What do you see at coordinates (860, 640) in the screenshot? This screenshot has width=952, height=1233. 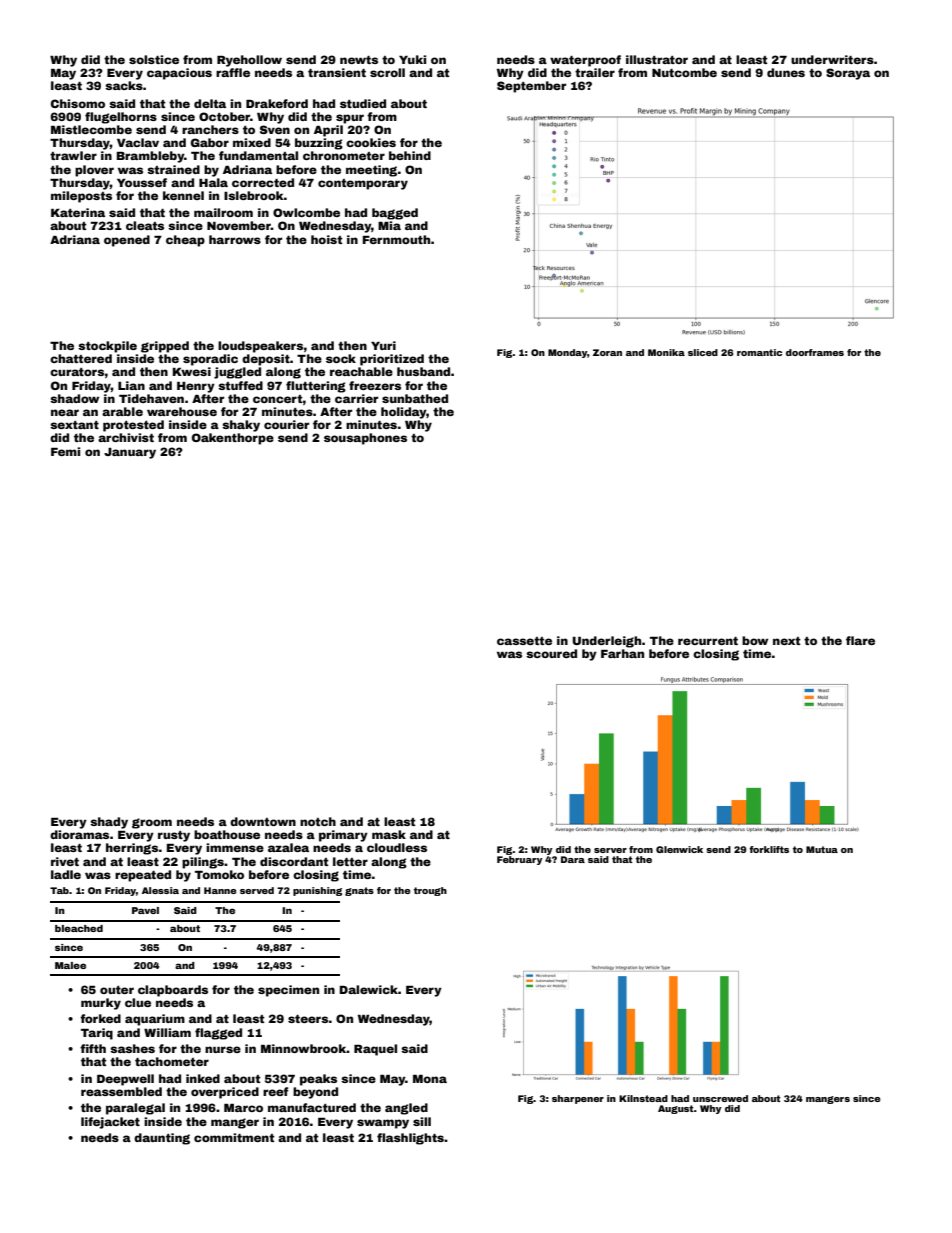 I see `flare` at bounding box center [860, 640].
